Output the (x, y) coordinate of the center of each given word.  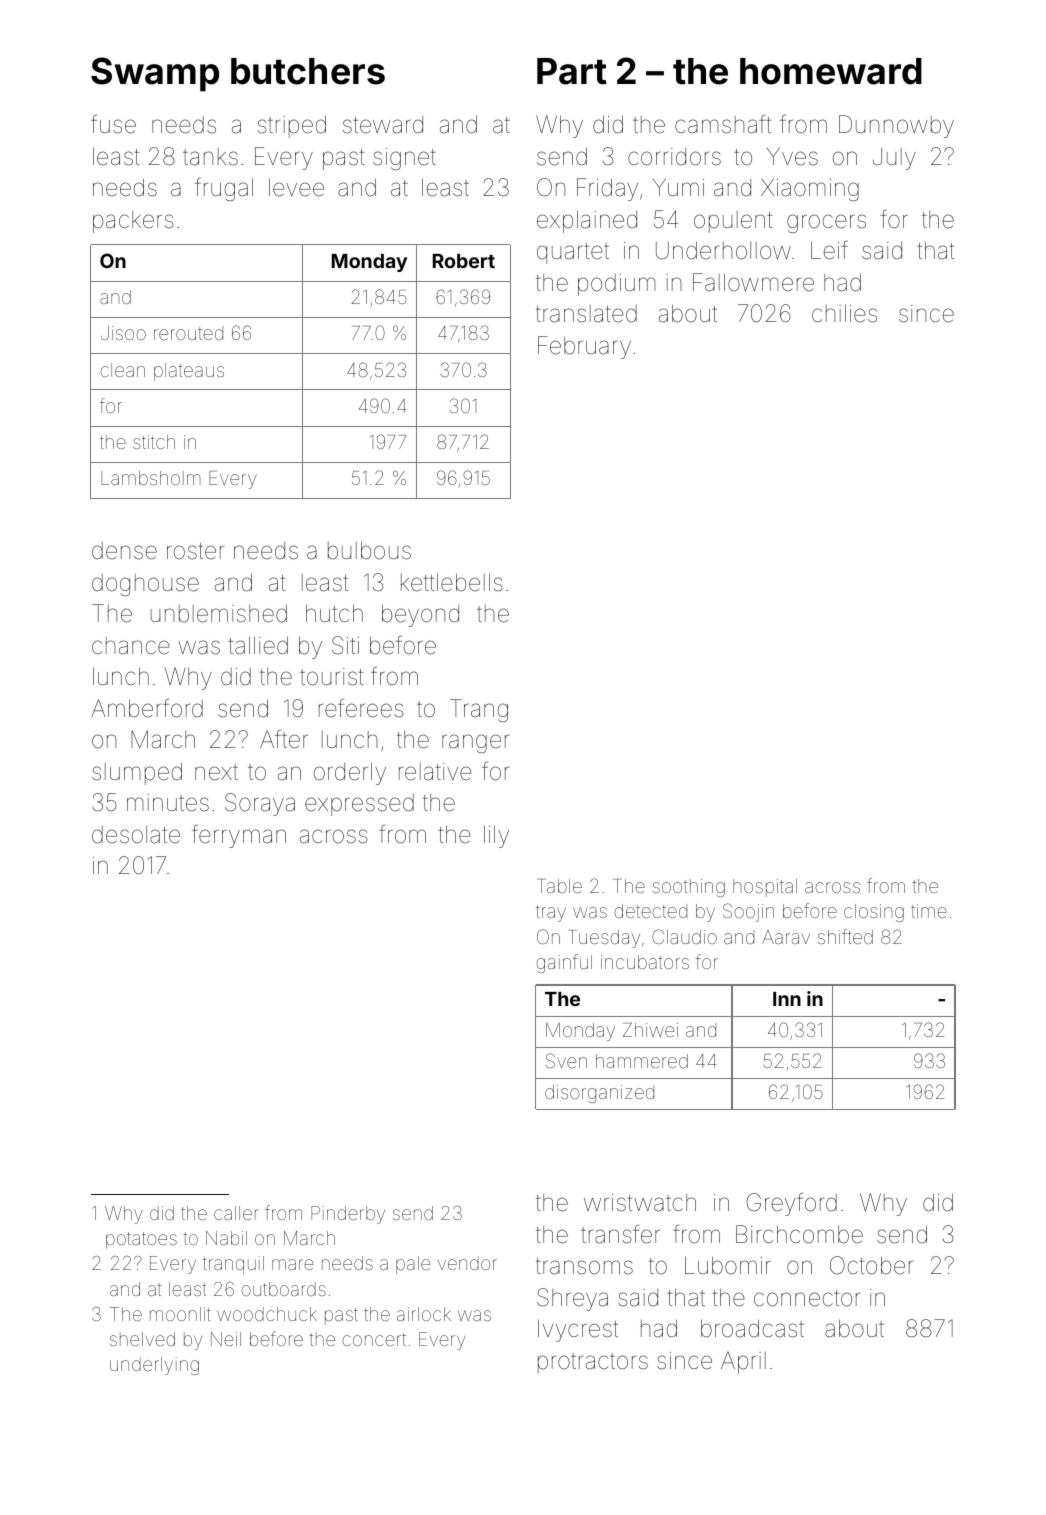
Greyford (791, 1204)
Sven (566, 1060)
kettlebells (452, 582)
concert (374, 1339)
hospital (765, 888)
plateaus (189, 372)
